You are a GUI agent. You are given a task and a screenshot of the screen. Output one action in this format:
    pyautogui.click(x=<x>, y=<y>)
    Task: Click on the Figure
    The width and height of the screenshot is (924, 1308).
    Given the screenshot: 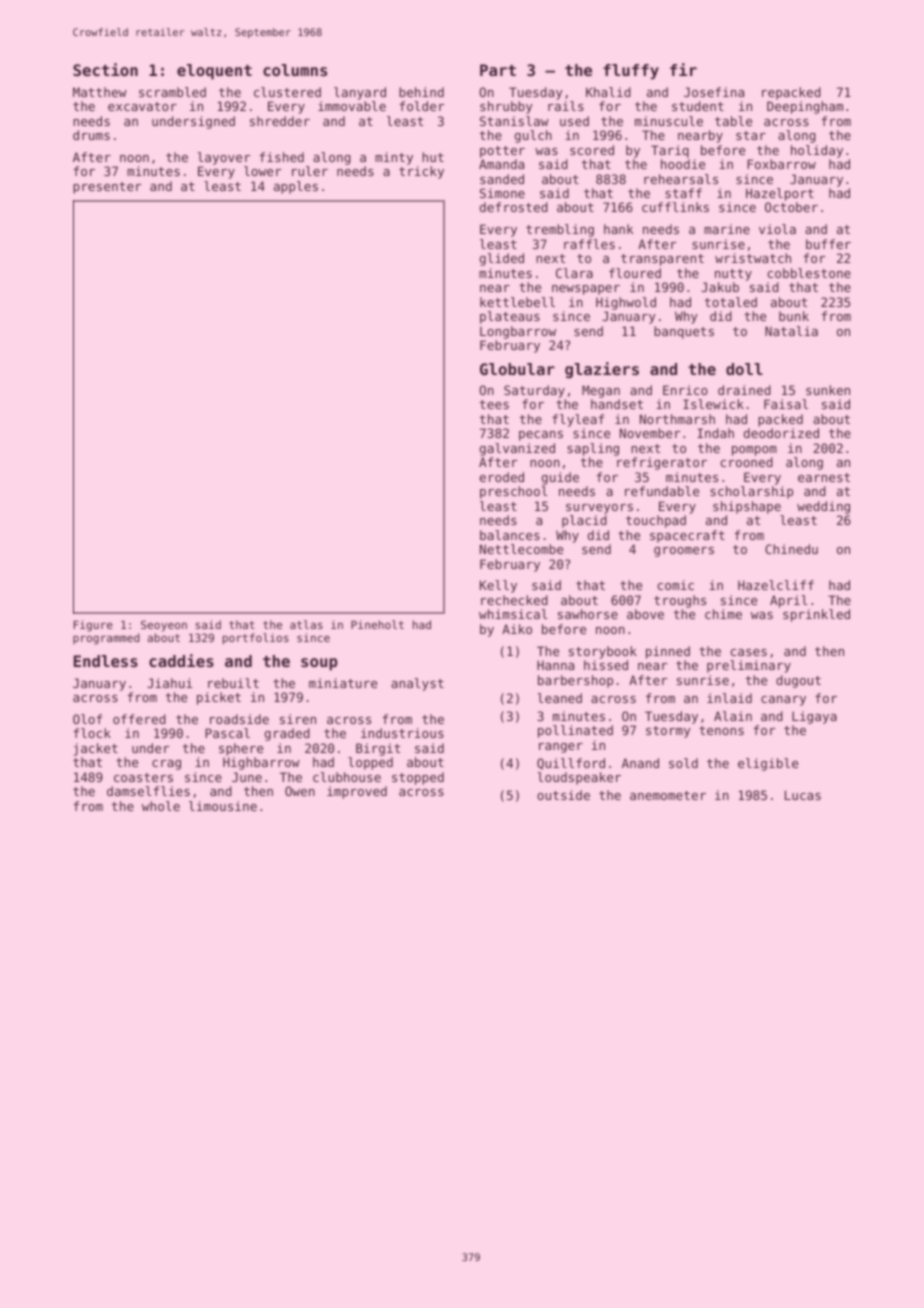 What is the action you would take?
    pyautogui.click(x=93, y=626)
